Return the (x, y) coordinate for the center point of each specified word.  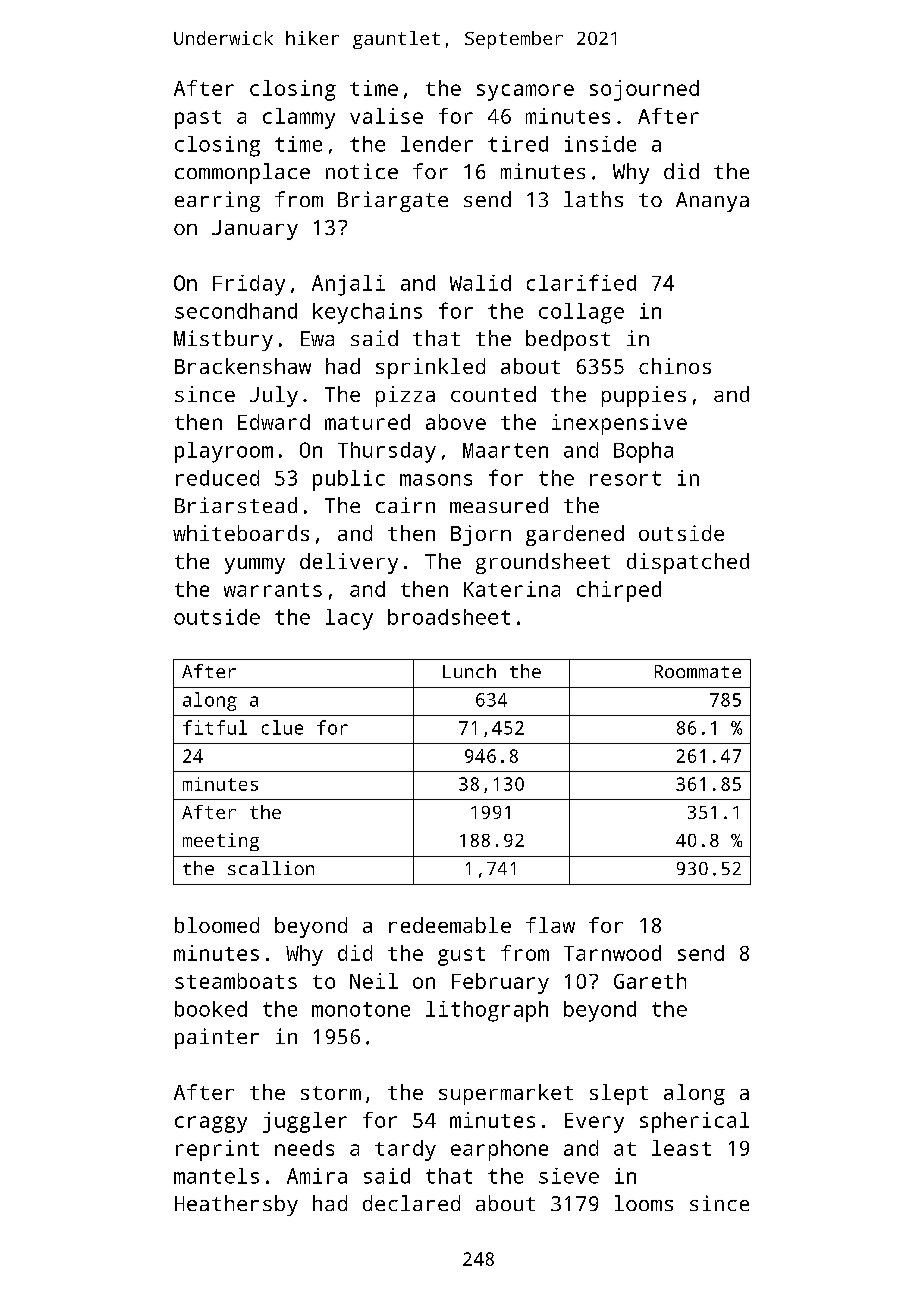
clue (282, 727)
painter (217, 1038)
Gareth (650, 981)
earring (217, 201)
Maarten (505, 450)
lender (437, 144)
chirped (619, 591)
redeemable (450, 925)
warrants (273, 590)
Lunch (469, 671)
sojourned (644, 90)
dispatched (688, 563)
